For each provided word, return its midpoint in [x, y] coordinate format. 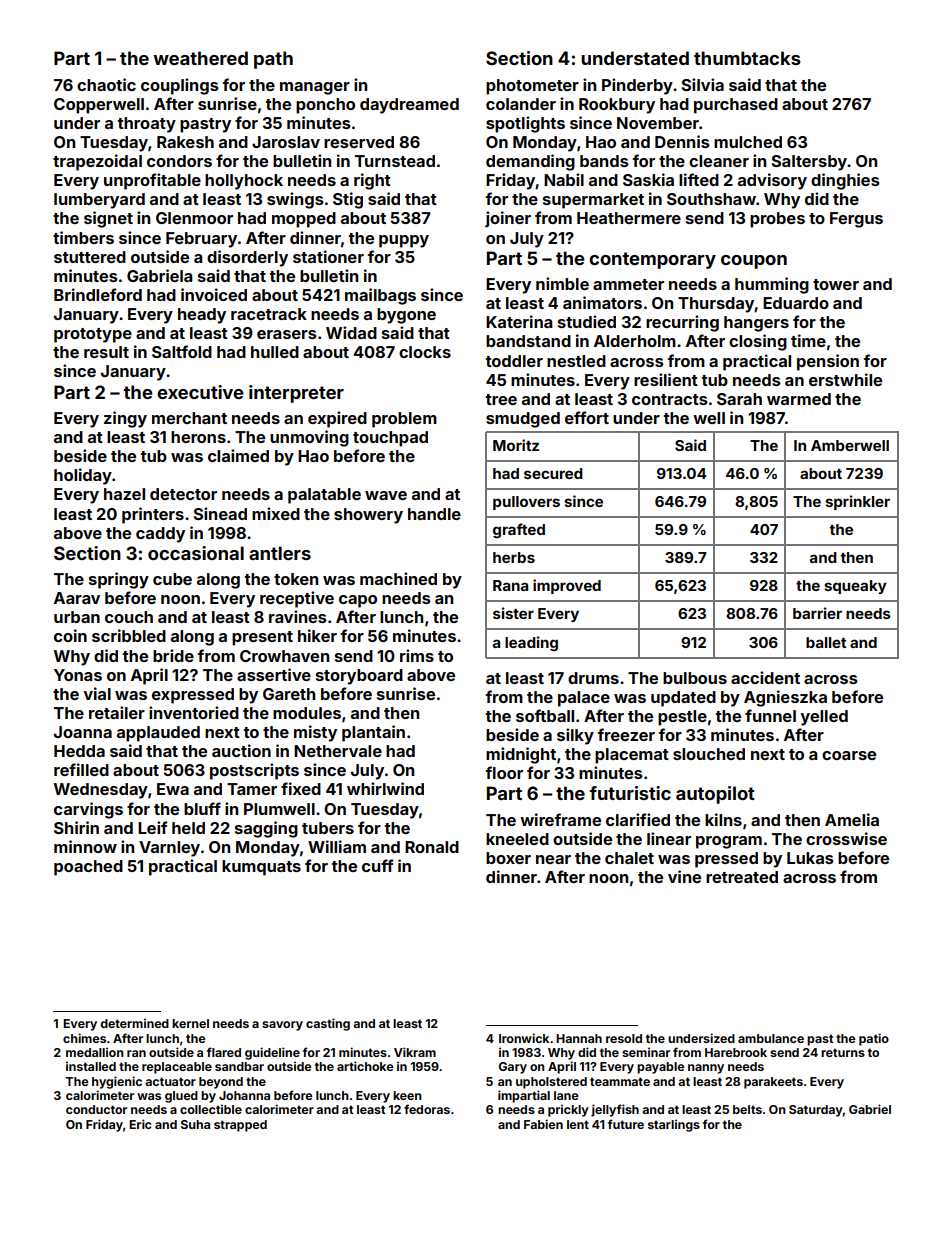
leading [531, 643]
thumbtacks [747, 58]
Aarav [77, 598]
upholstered [551, 1083]
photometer [532, 87]
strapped [240, 1126]
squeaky [855, 587]
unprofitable [152, 181]
